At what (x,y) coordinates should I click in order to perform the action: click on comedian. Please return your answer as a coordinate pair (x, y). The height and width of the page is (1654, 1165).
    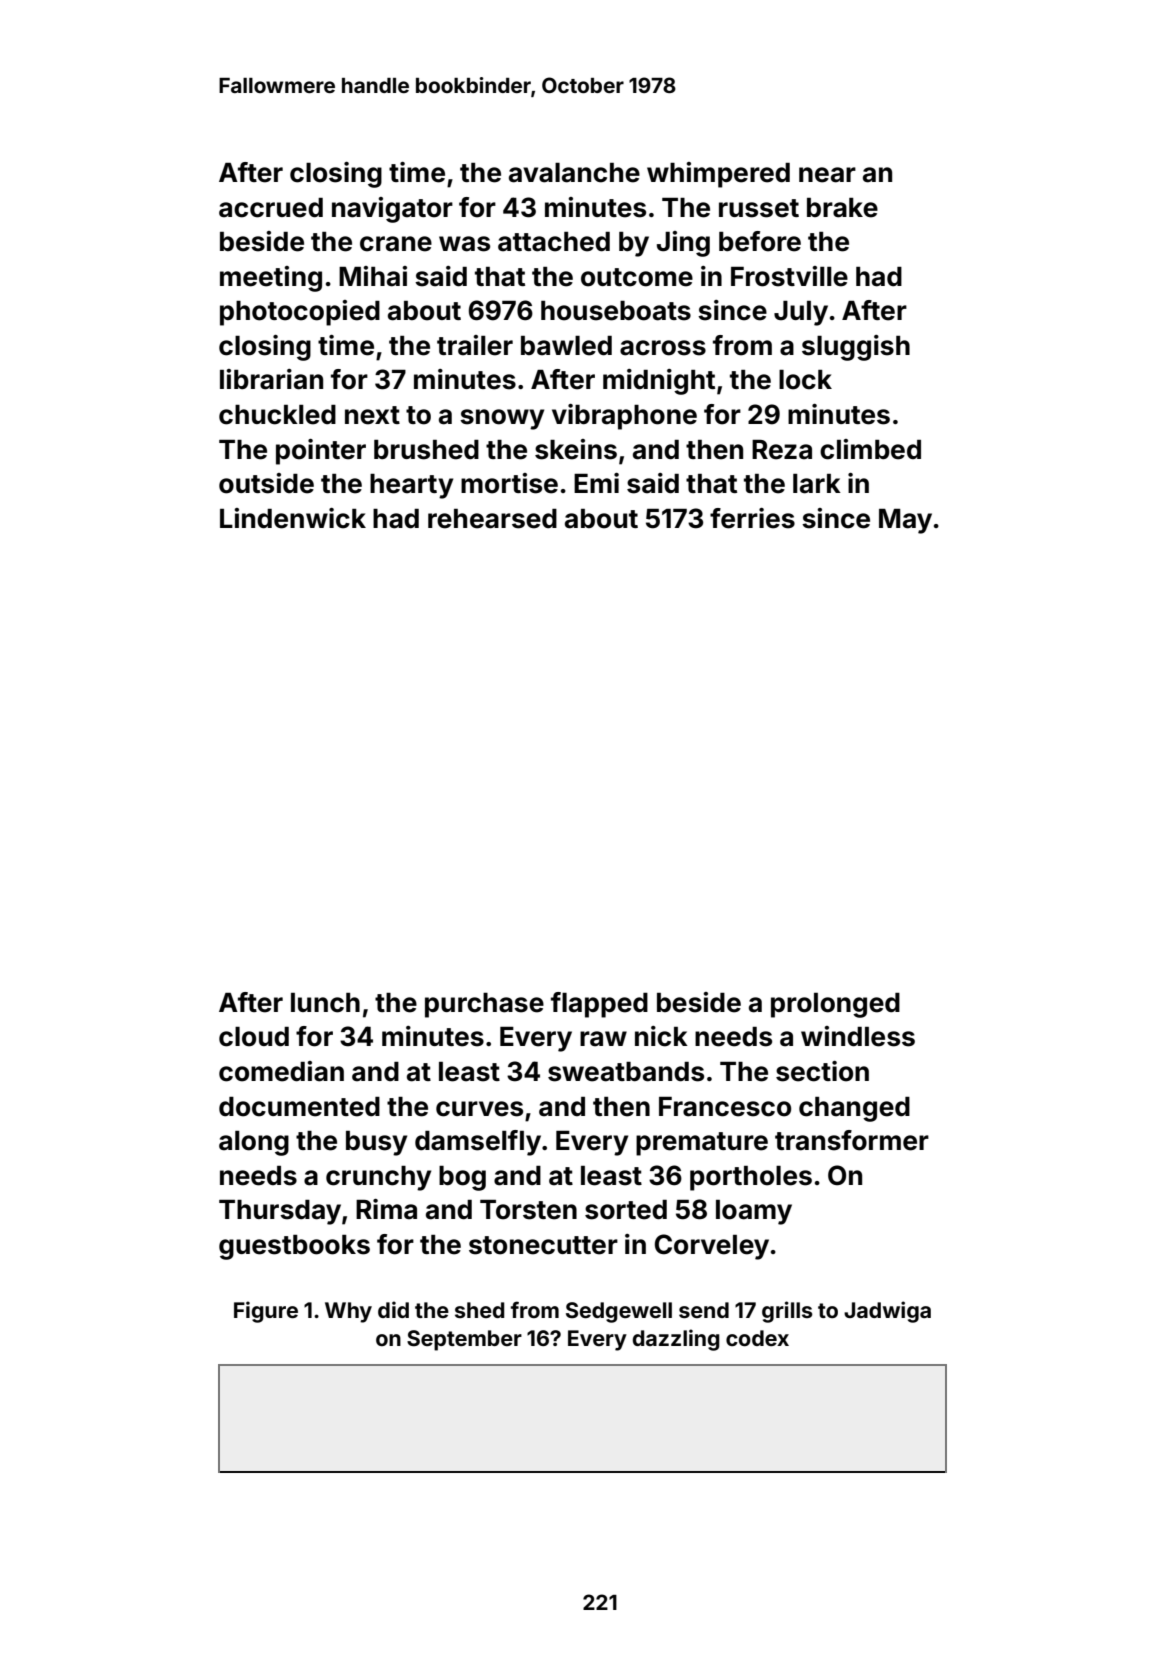
    Looking at the image, I should click on (281, 1071).
